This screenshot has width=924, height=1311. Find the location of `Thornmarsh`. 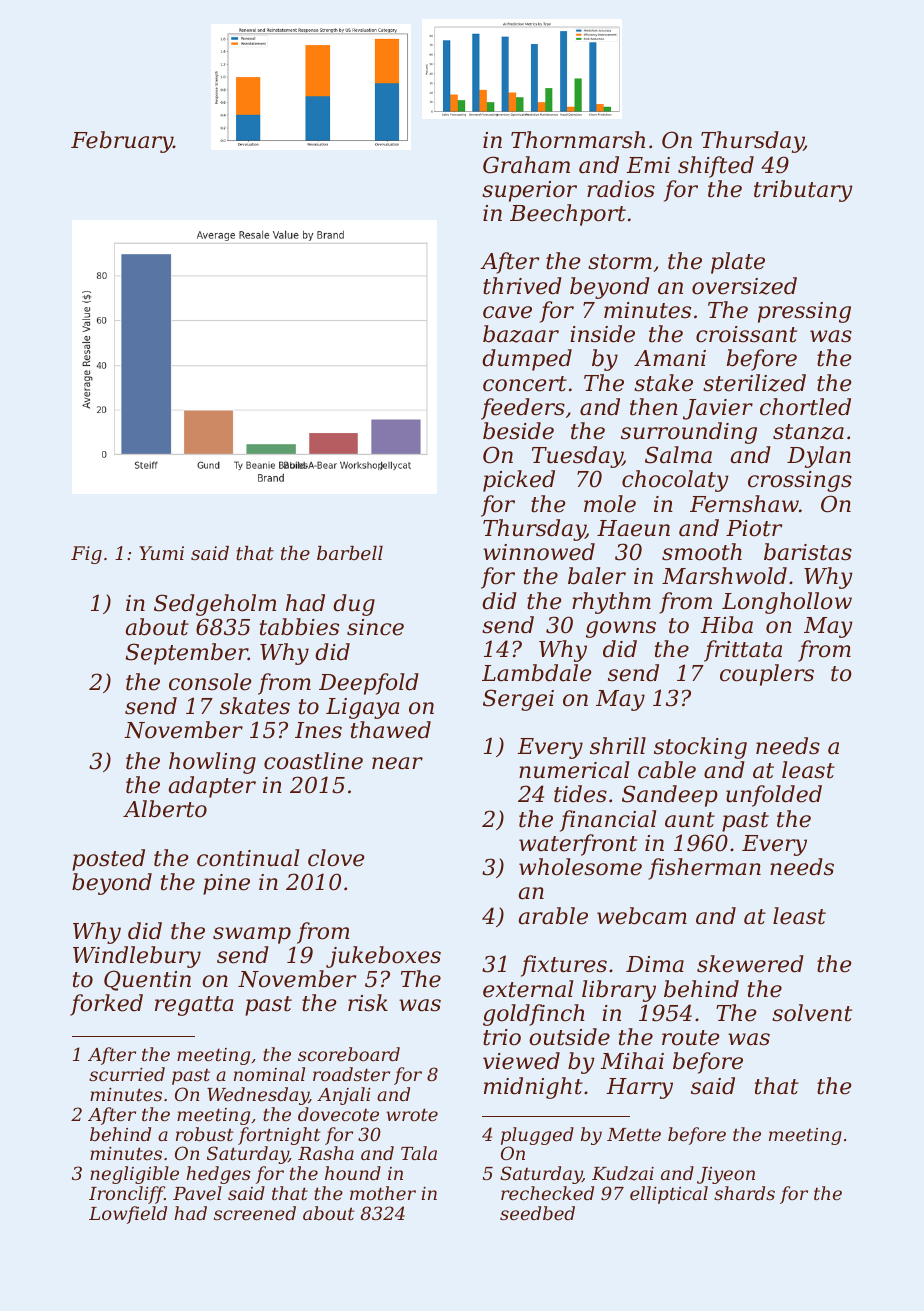

Thornmarsh is located at coordinates (578, 140).
